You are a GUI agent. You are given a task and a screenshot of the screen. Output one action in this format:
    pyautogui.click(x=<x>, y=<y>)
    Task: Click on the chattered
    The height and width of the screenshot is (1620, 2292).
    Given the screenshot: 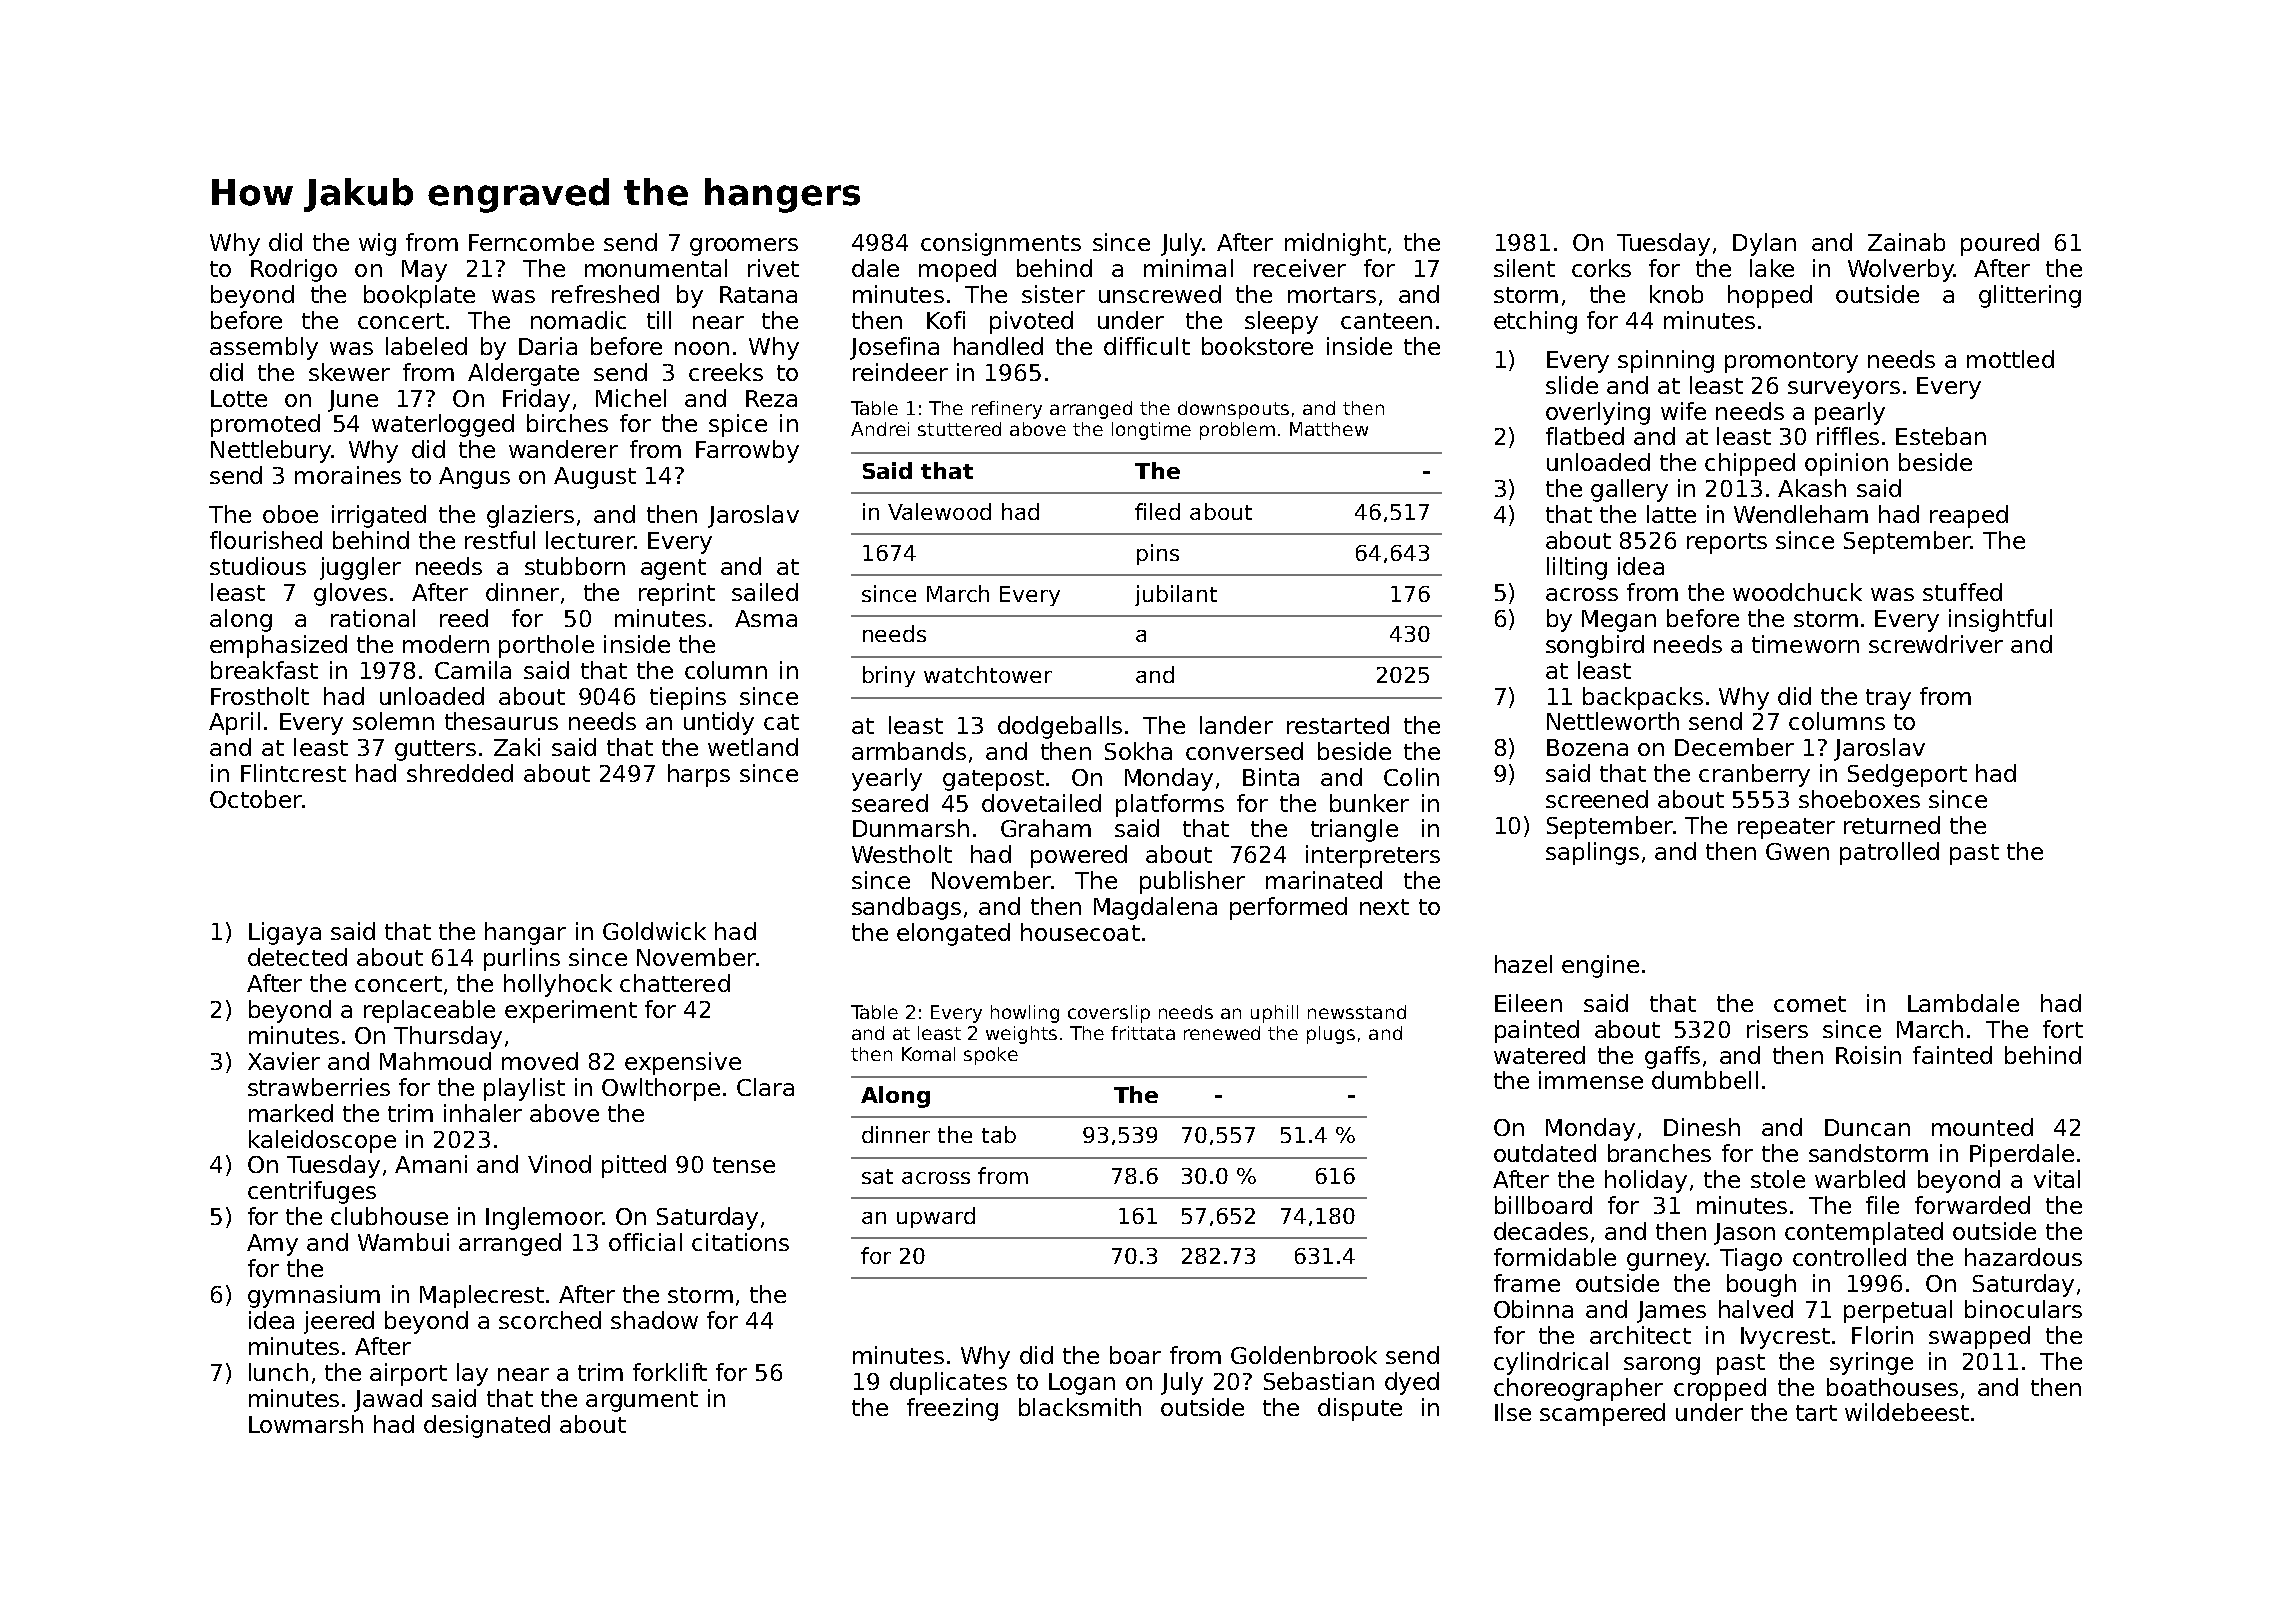 What is the action you would take?
    pyautogui.click(x=675, y=983)
